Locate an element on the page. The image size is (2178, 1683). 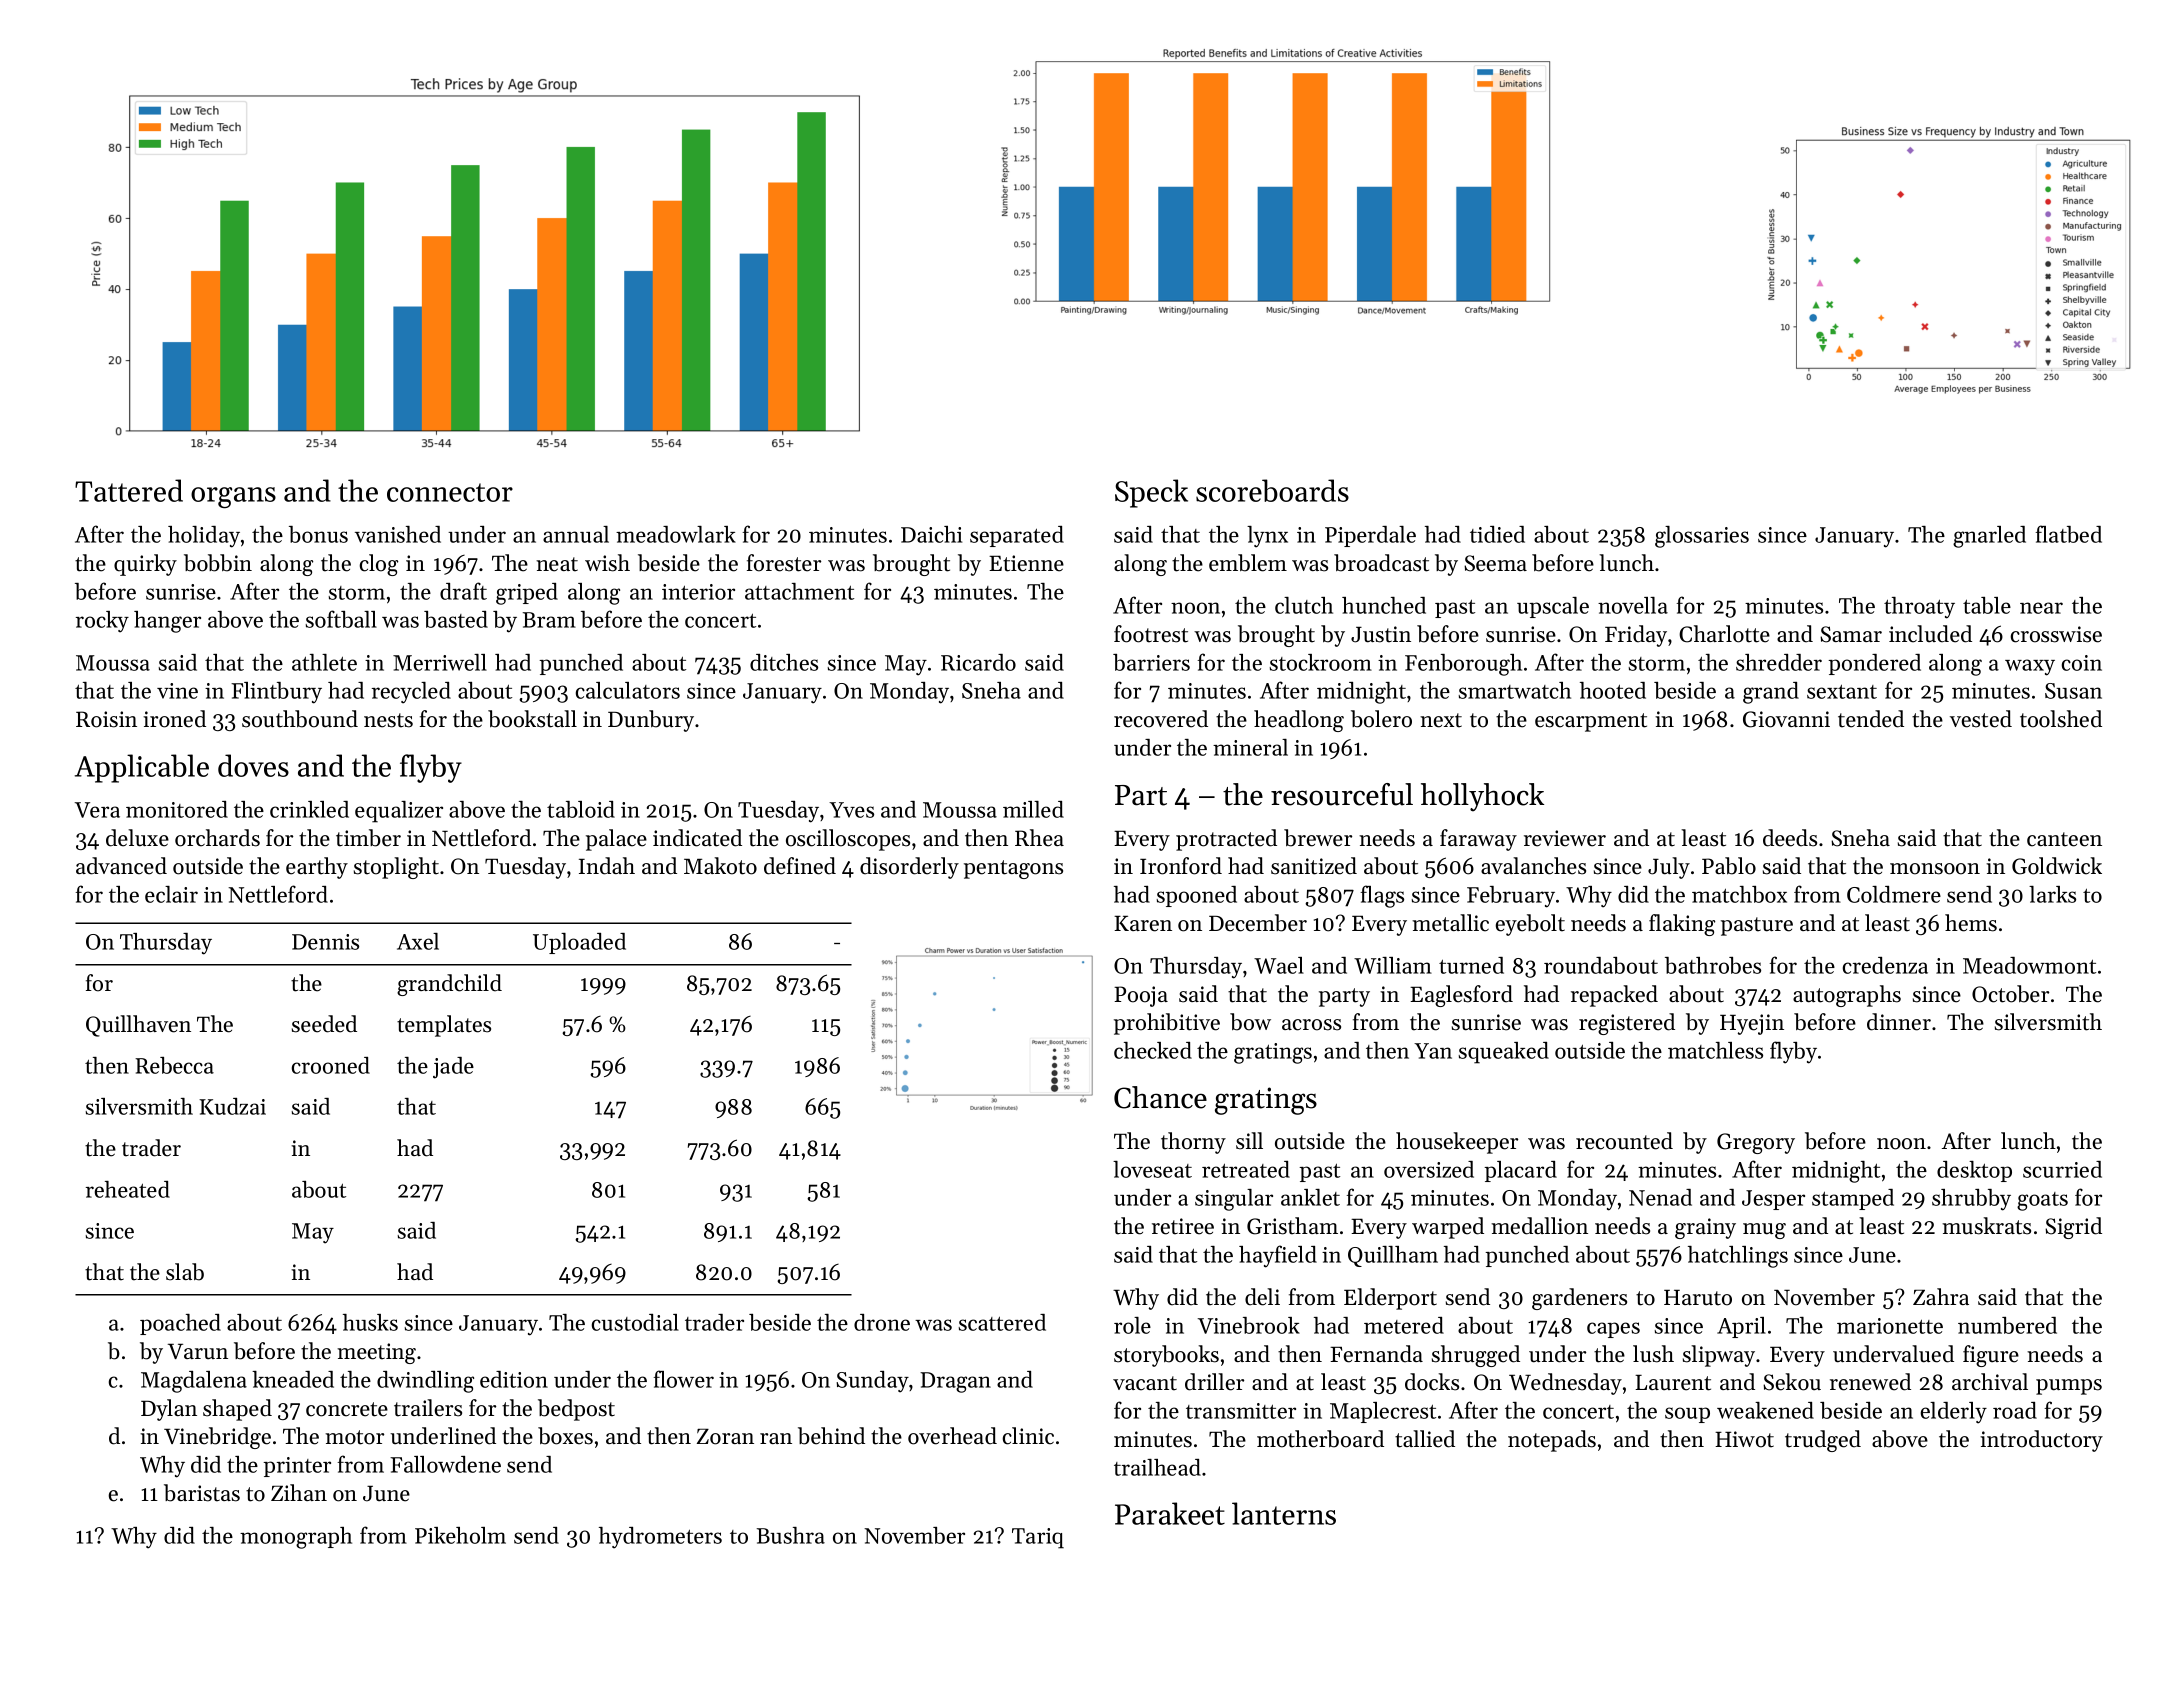
separated is located at coordinates (1017, 536).
